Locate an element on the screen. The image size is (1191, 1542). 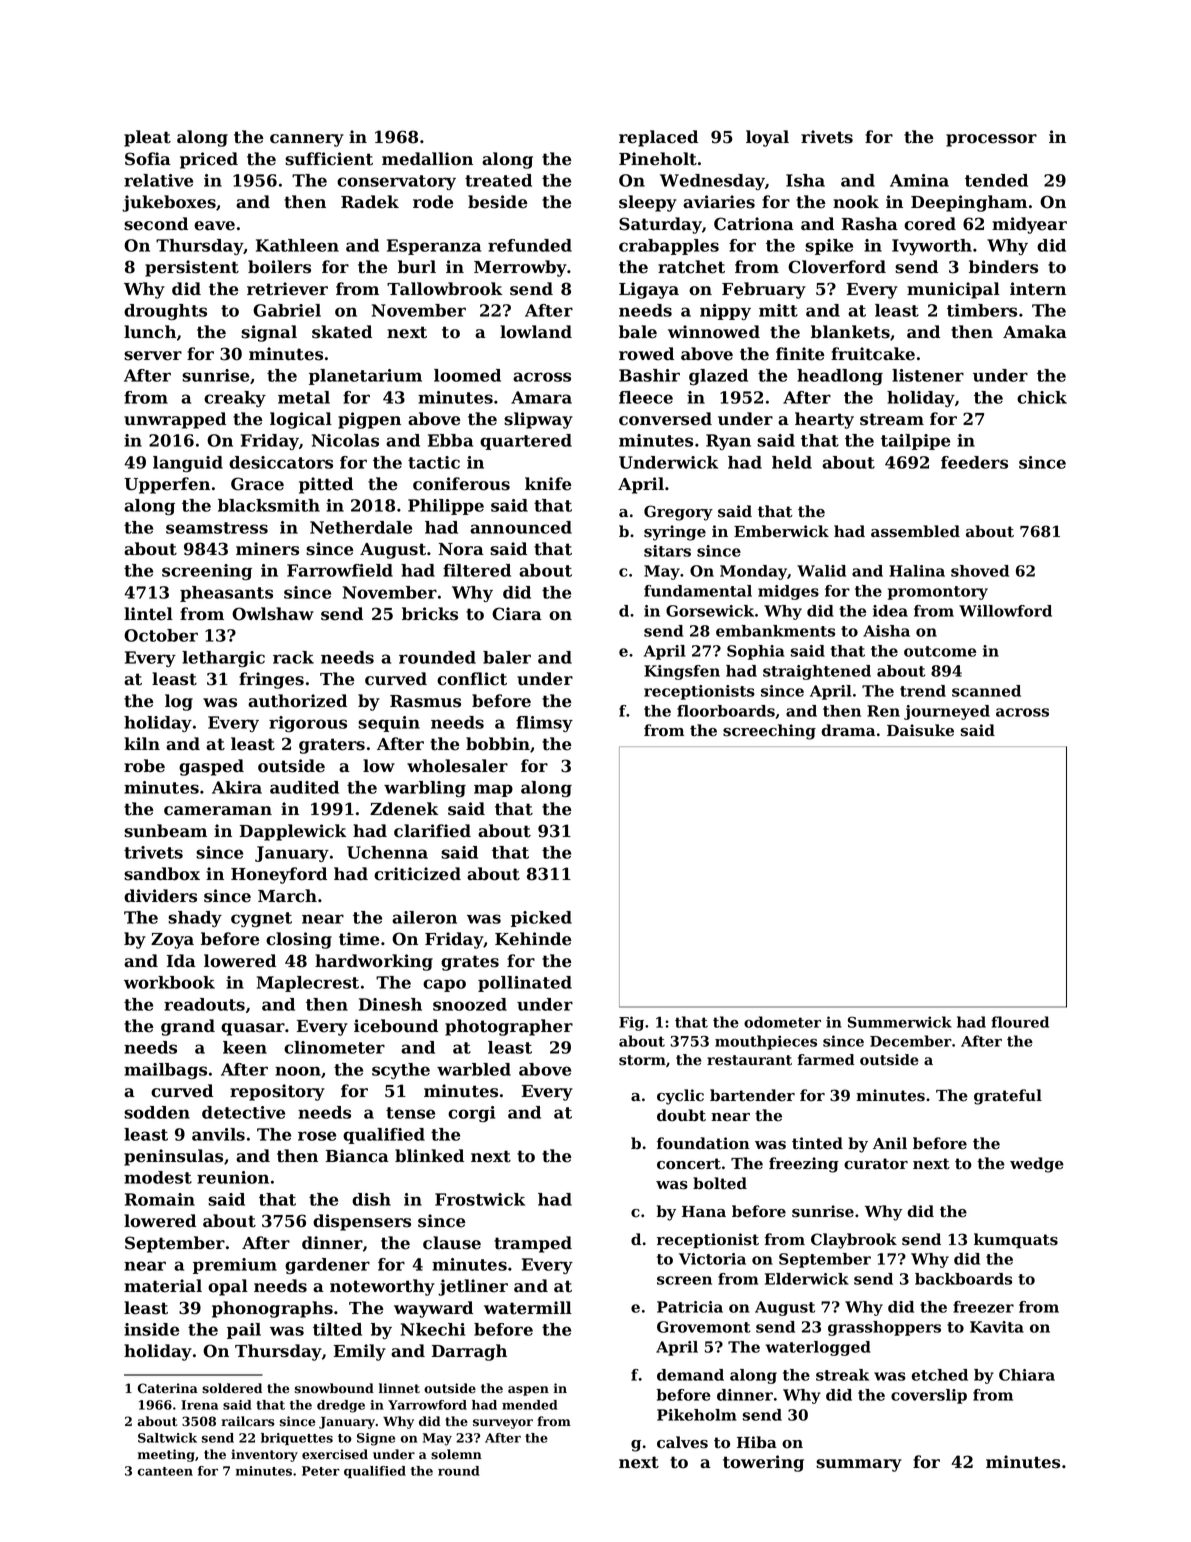
processor is located at coordinates (991, 140).
